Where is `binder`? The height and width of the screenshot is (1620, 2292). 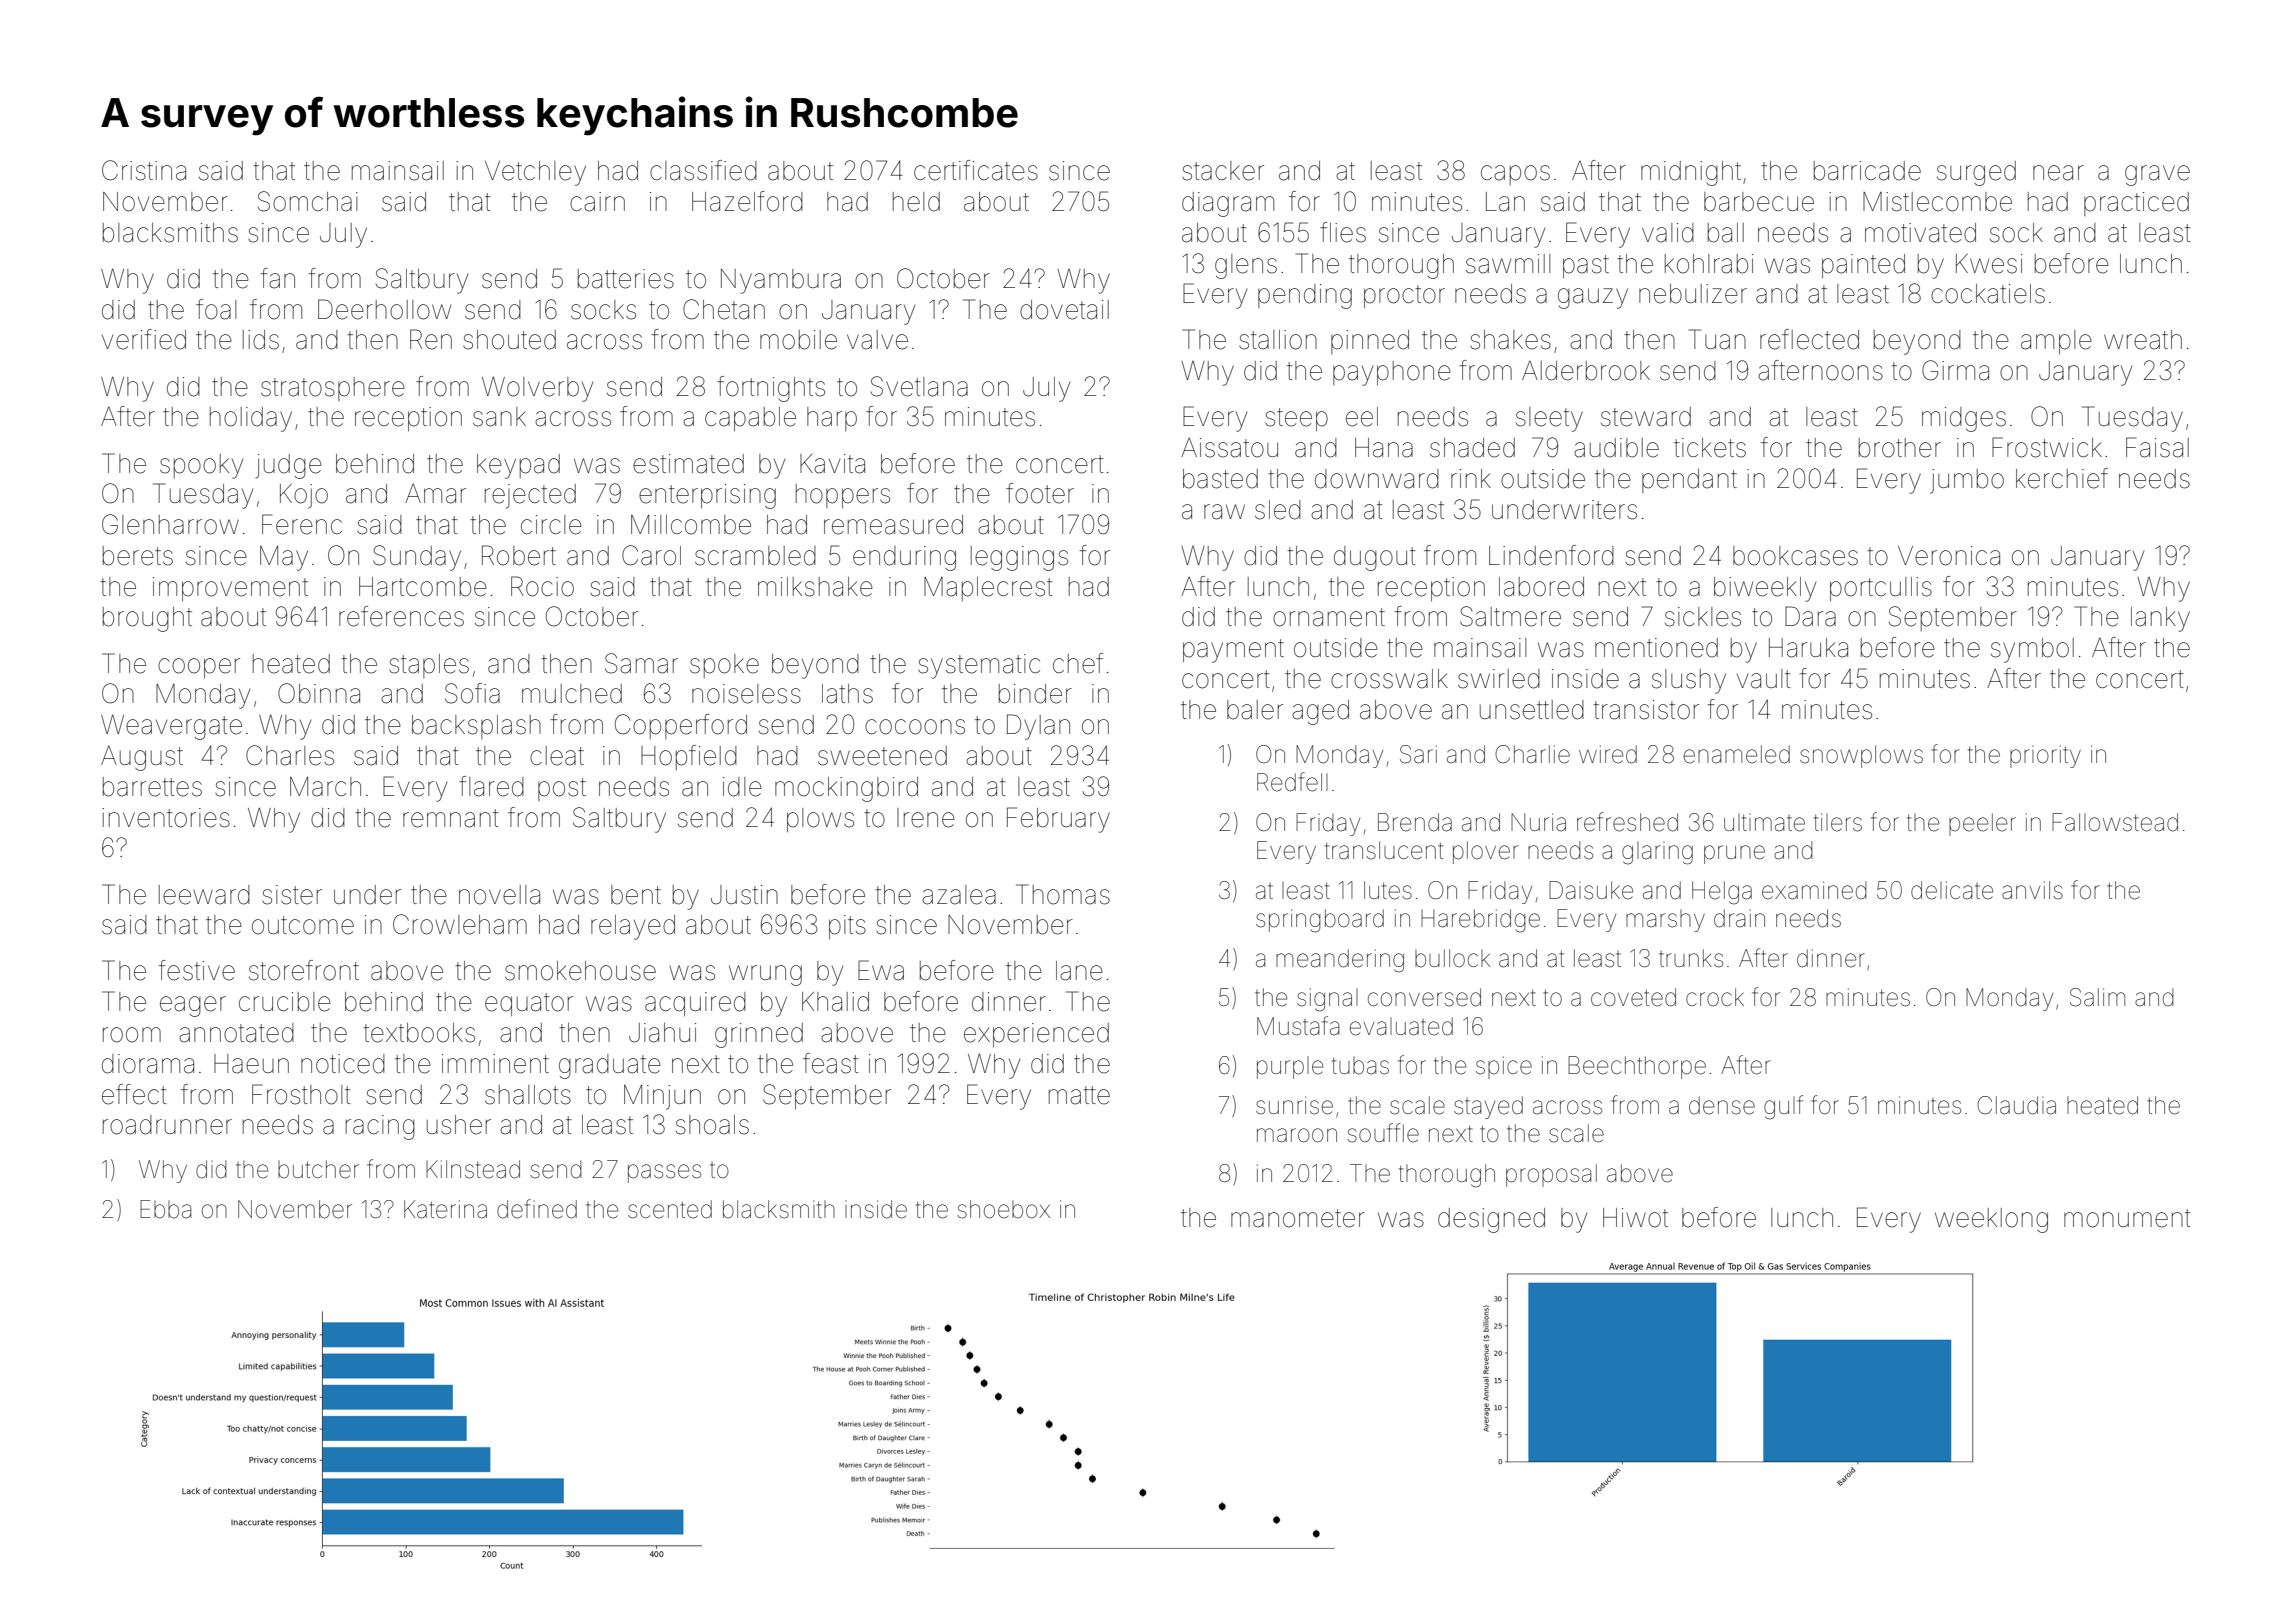
binder is located at coordinates (1035, 694).
